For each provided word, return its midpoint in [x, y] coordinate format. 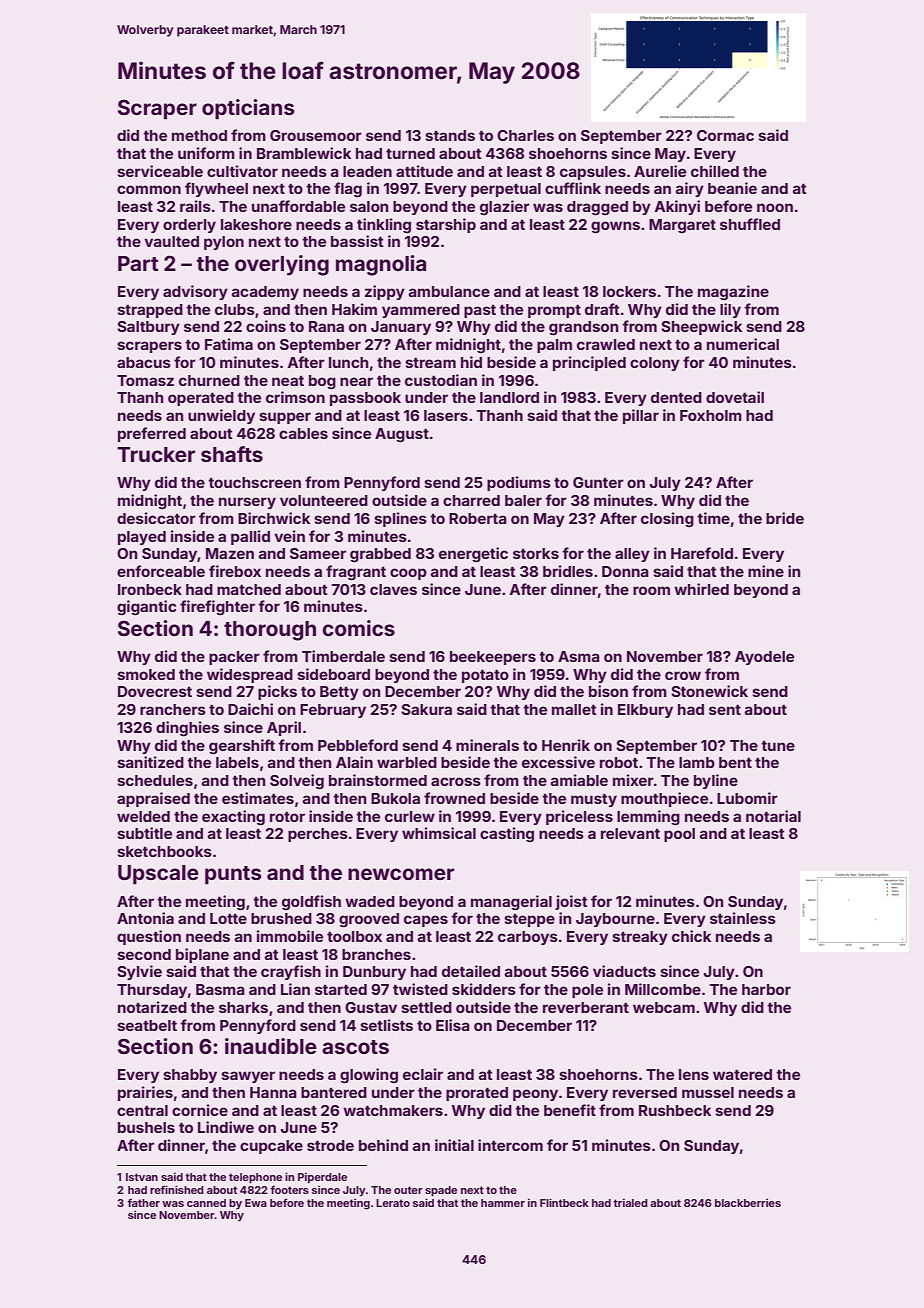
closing [667, 520]
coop [408, 574]
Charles [525, 135]
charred [471, 500]
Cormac [725, 135]
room [651, 590]
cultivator [242, 171]
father [143, 1202]
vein [289, 536]
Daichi [250, 709]
